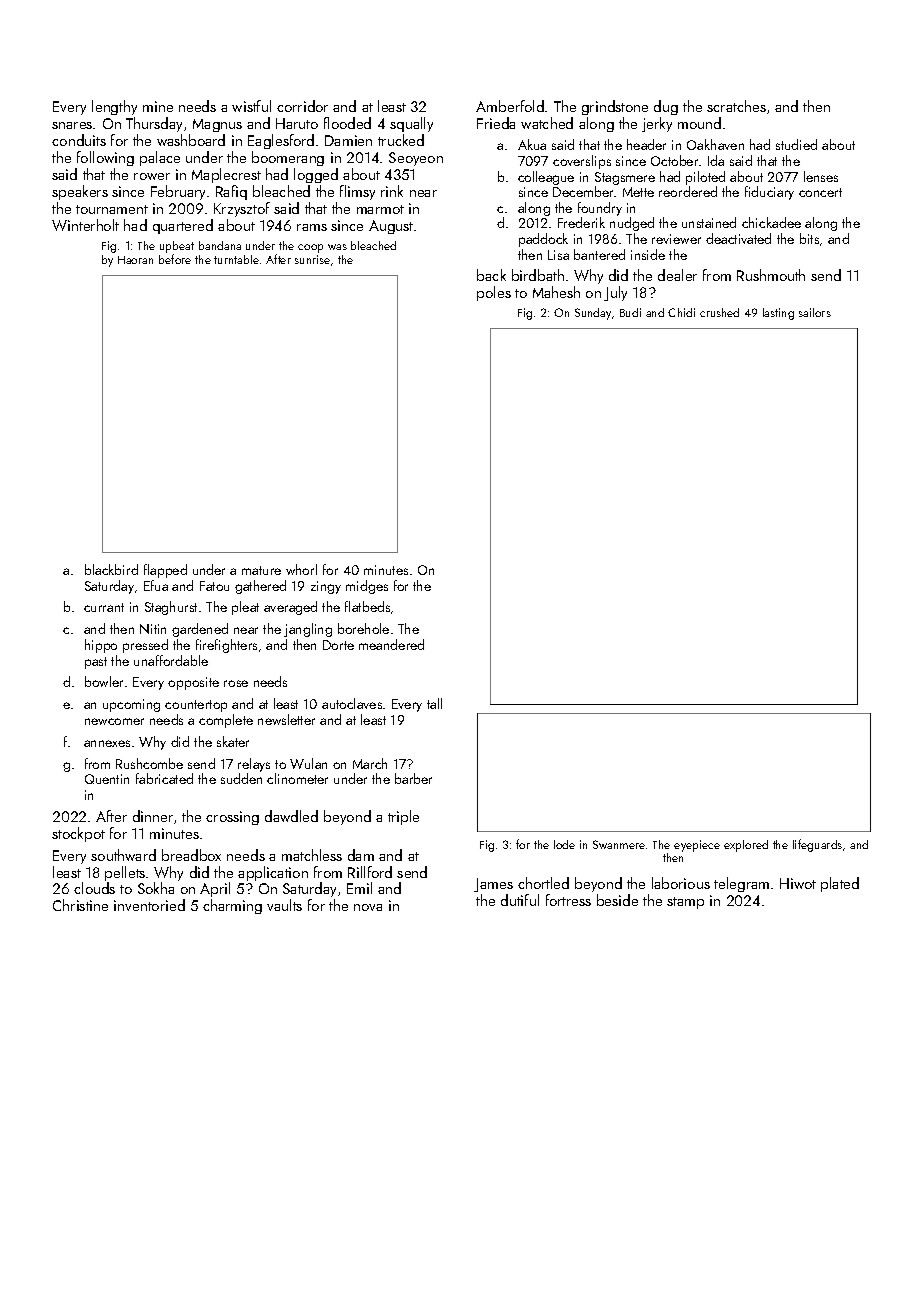  Describe the element at coordinates (520, 900) in the document. I see `dutiful` at that location.
